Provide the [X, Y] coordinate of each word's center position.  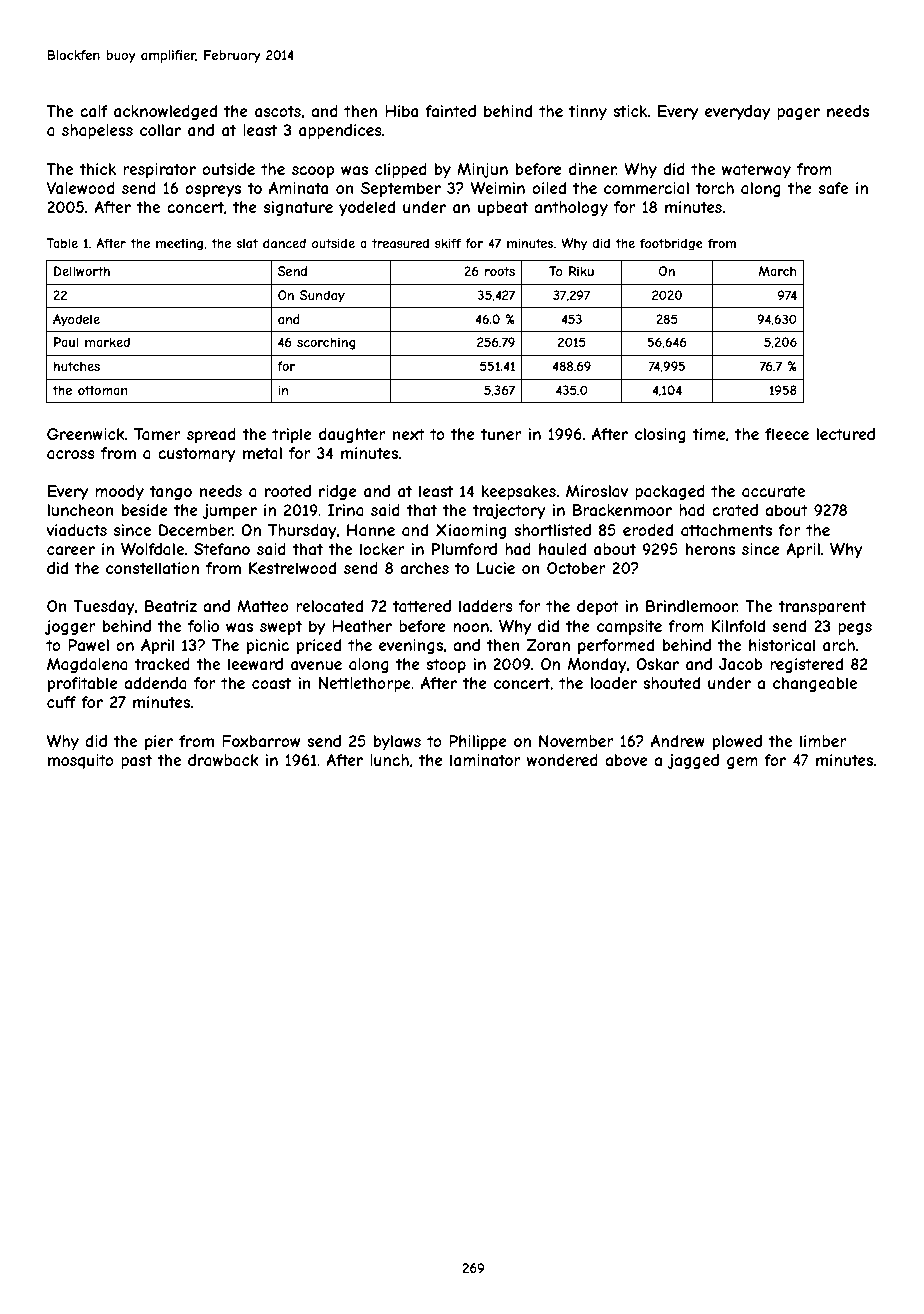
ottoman [103, 390]
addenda [155, 683]
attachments [726, 530]
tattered [422, 606]
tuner [501, 434]
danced [284, 243]
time [709, 434]
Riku [581, 271]
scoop [313, 172]
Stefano [222, 549]
